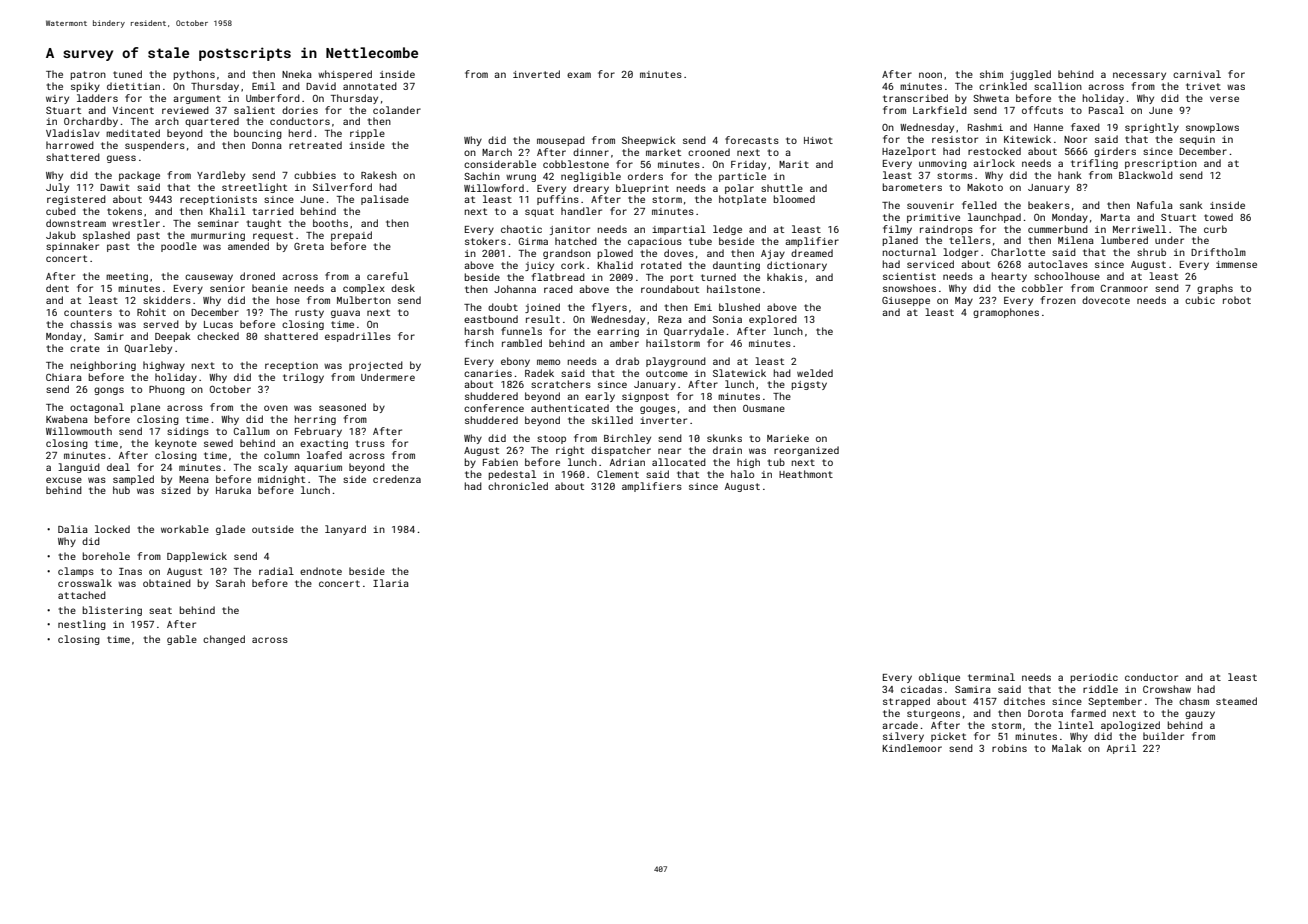  Describe the element at coordinates (82, 625) in the screenshot. I see `nestling` at that location.
